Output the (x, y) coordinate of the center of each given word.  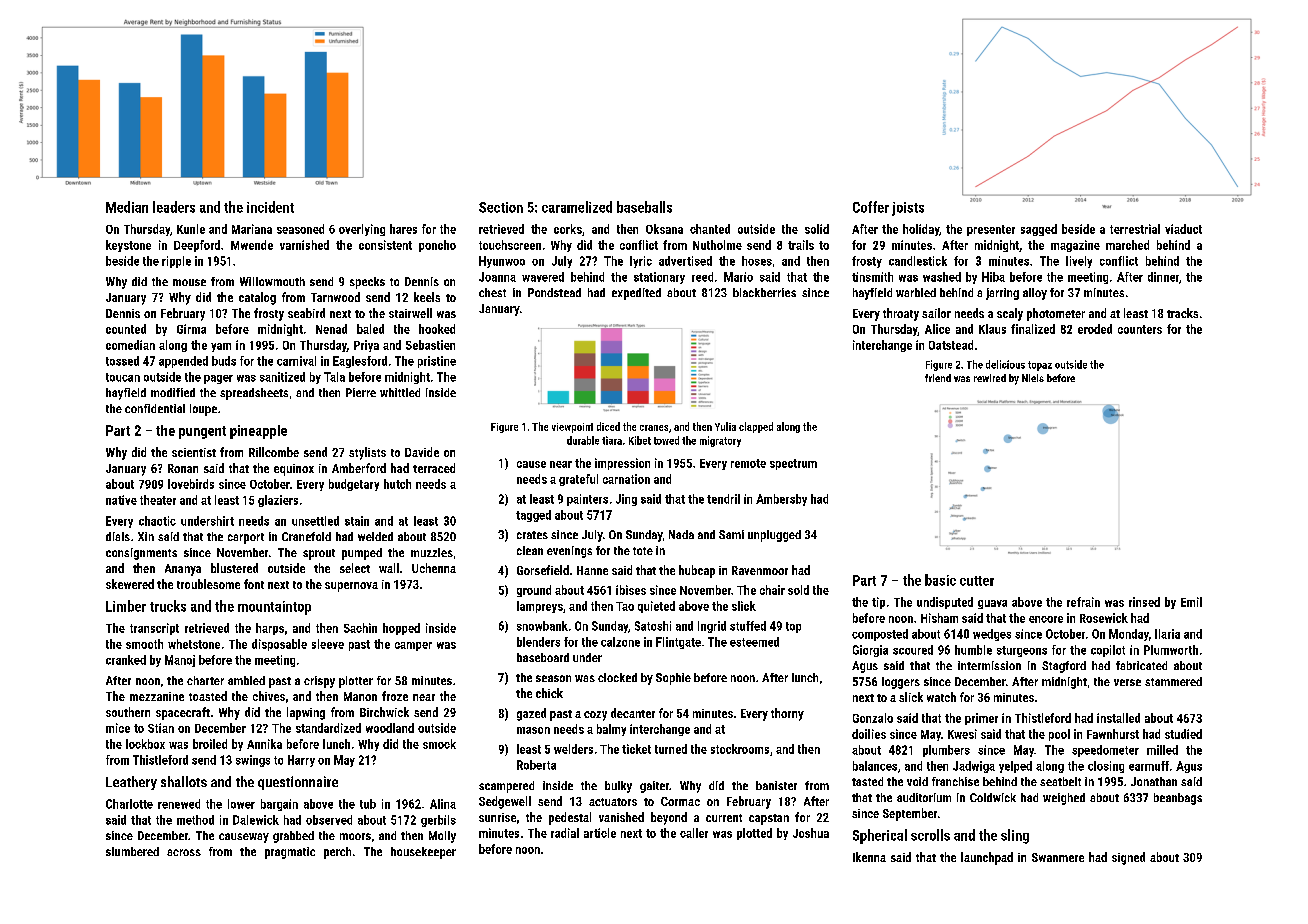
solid (817, 229)
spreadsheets (254, 394)
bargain (279, 805)
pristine (437, 362)
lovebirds (191, 484)
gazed (531, 714)
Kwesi (962, 734)
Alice (937, 329)
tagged (533, 516)
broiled (210, 744)
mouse (189, 282)
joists (908, 209)
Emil (1191, 602)
